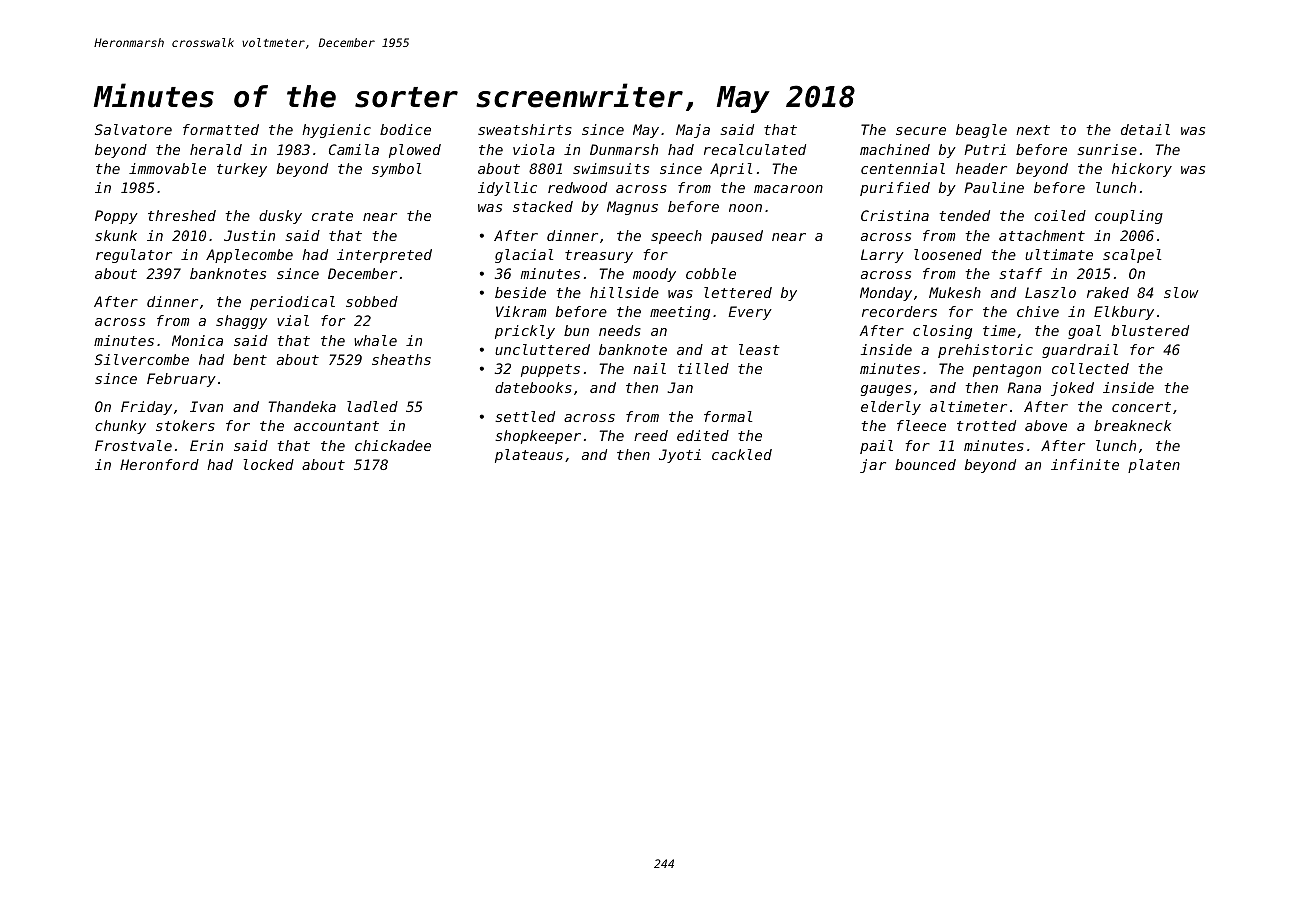 This document has height=924, width=1308. Describe the element at coordinates (745, 208) in the document. I see `noon` at that location.
